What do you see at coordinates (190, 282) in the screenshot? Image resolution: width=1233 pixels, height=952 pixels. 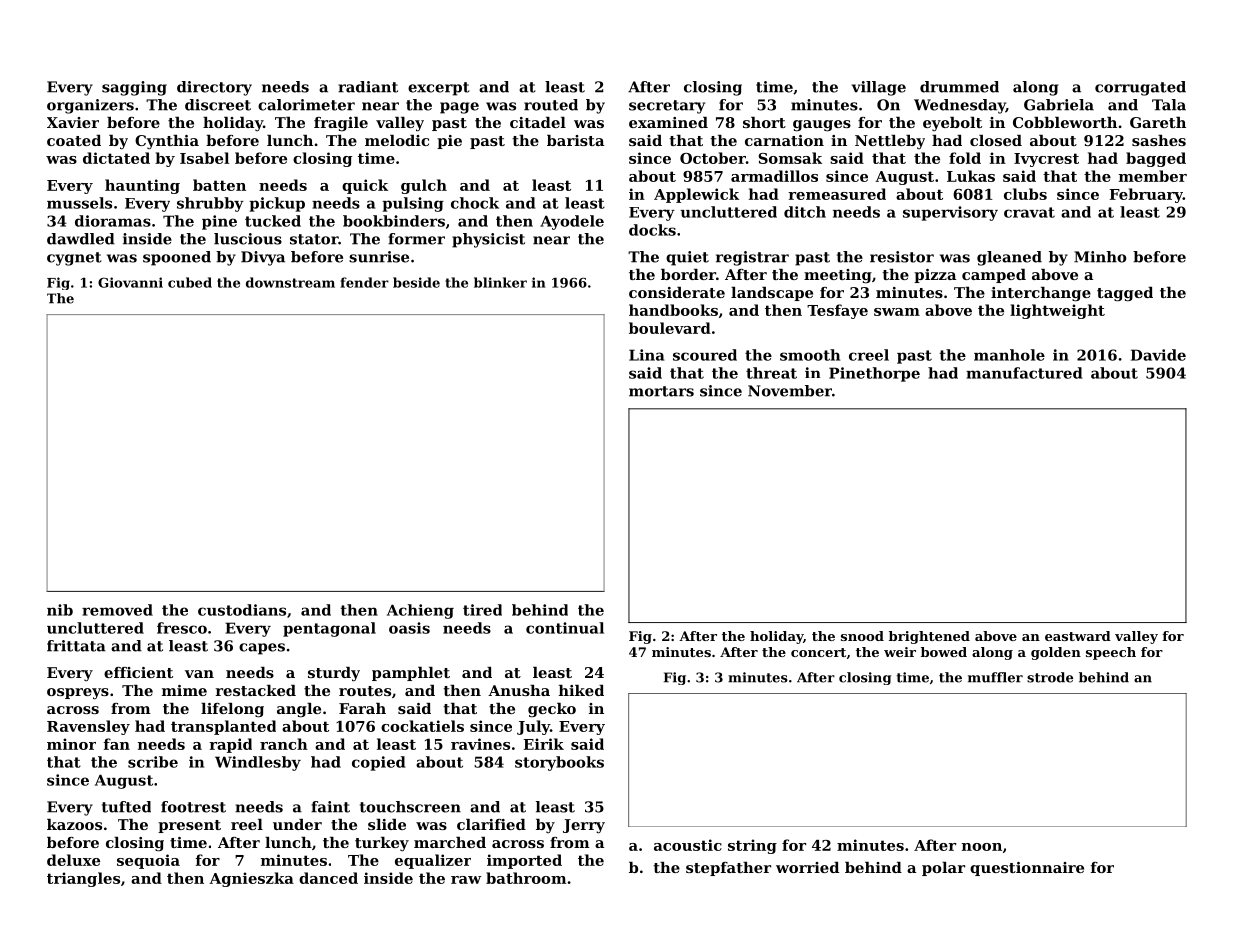 I see `cubed` at bounding box center [190, 282].
